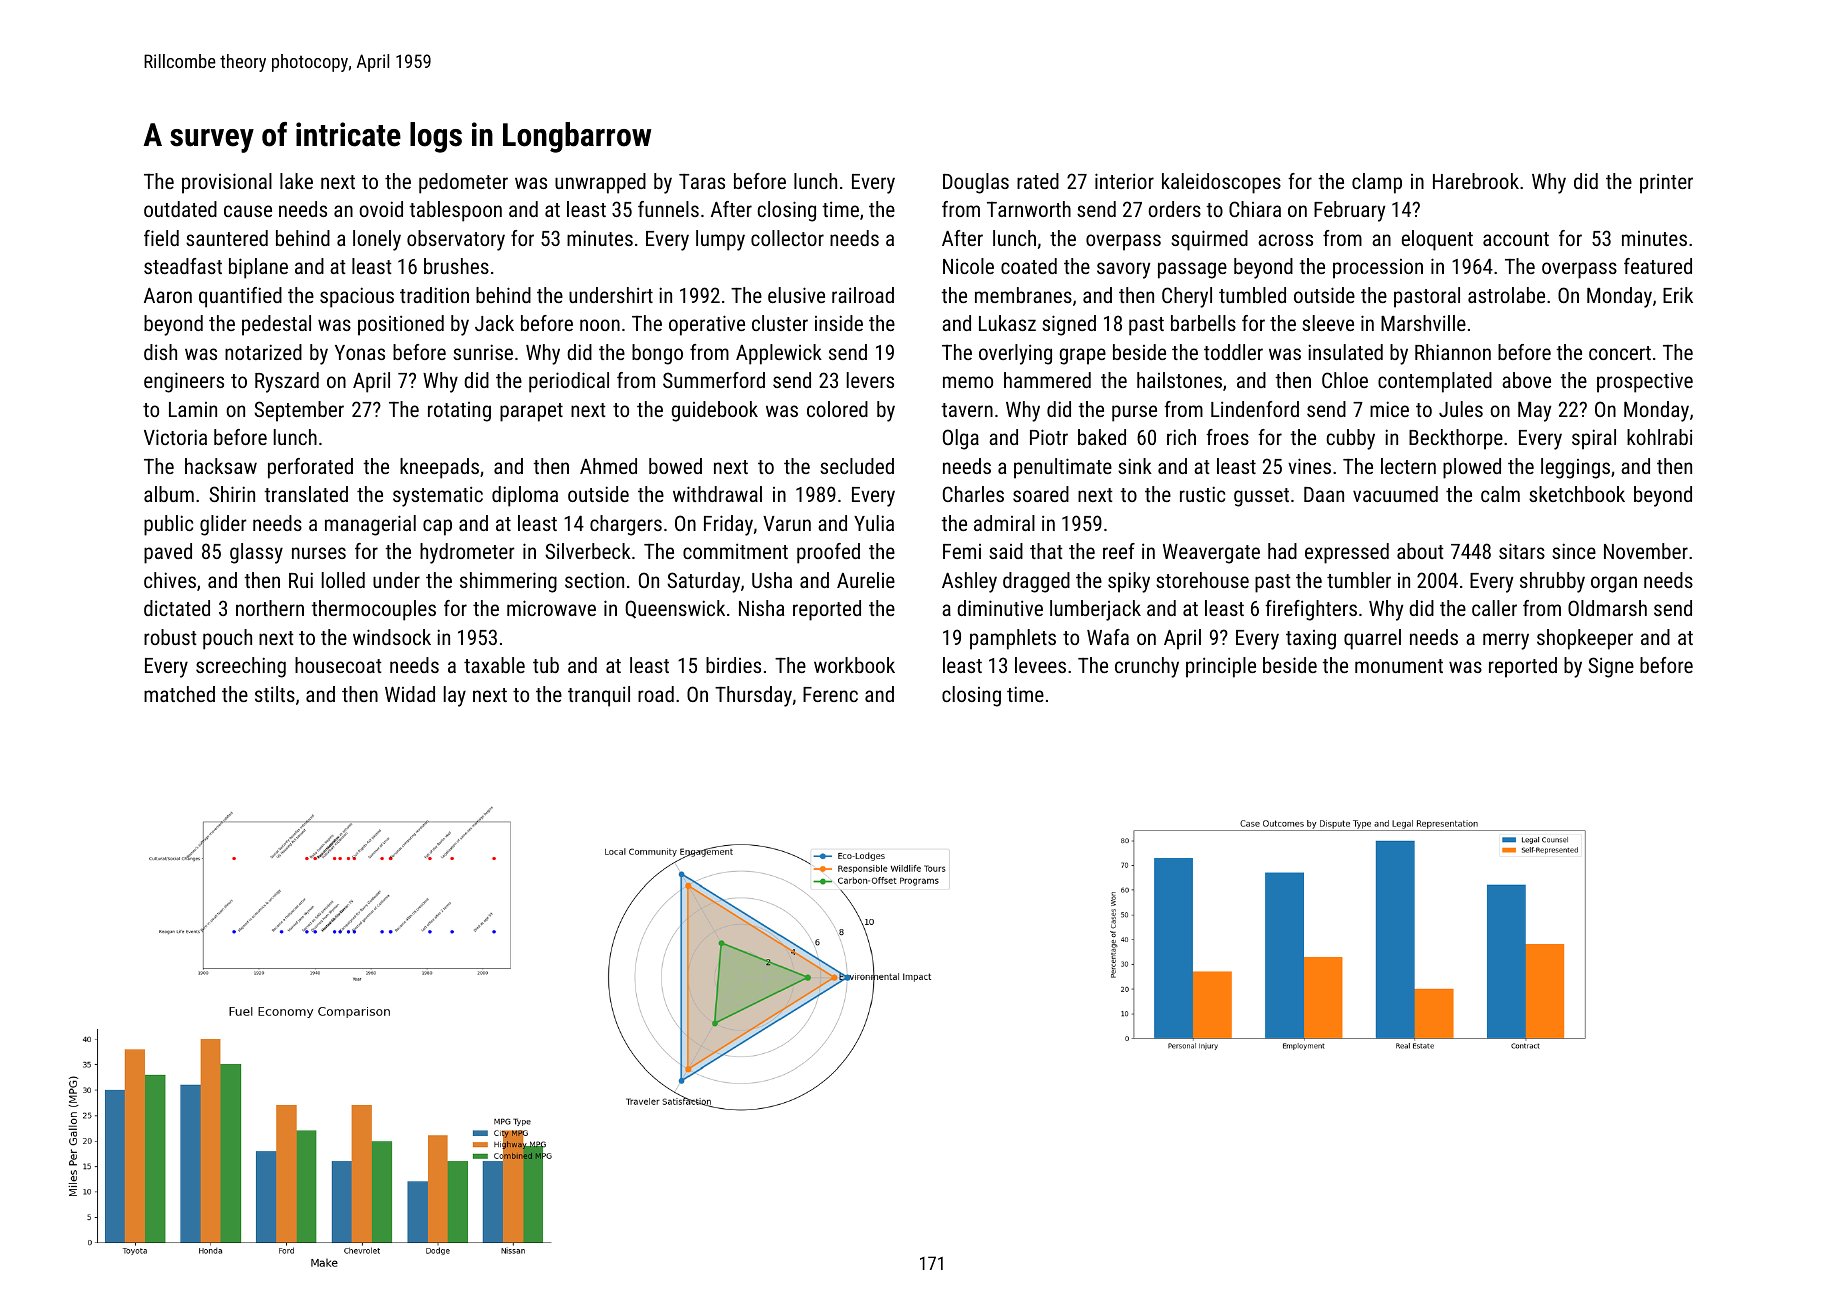 This screenshot has height=1299, width=1837. Describe the element at coordinates (1607, 608) in the screenshot. I see `Oldmarsh` at that location.
